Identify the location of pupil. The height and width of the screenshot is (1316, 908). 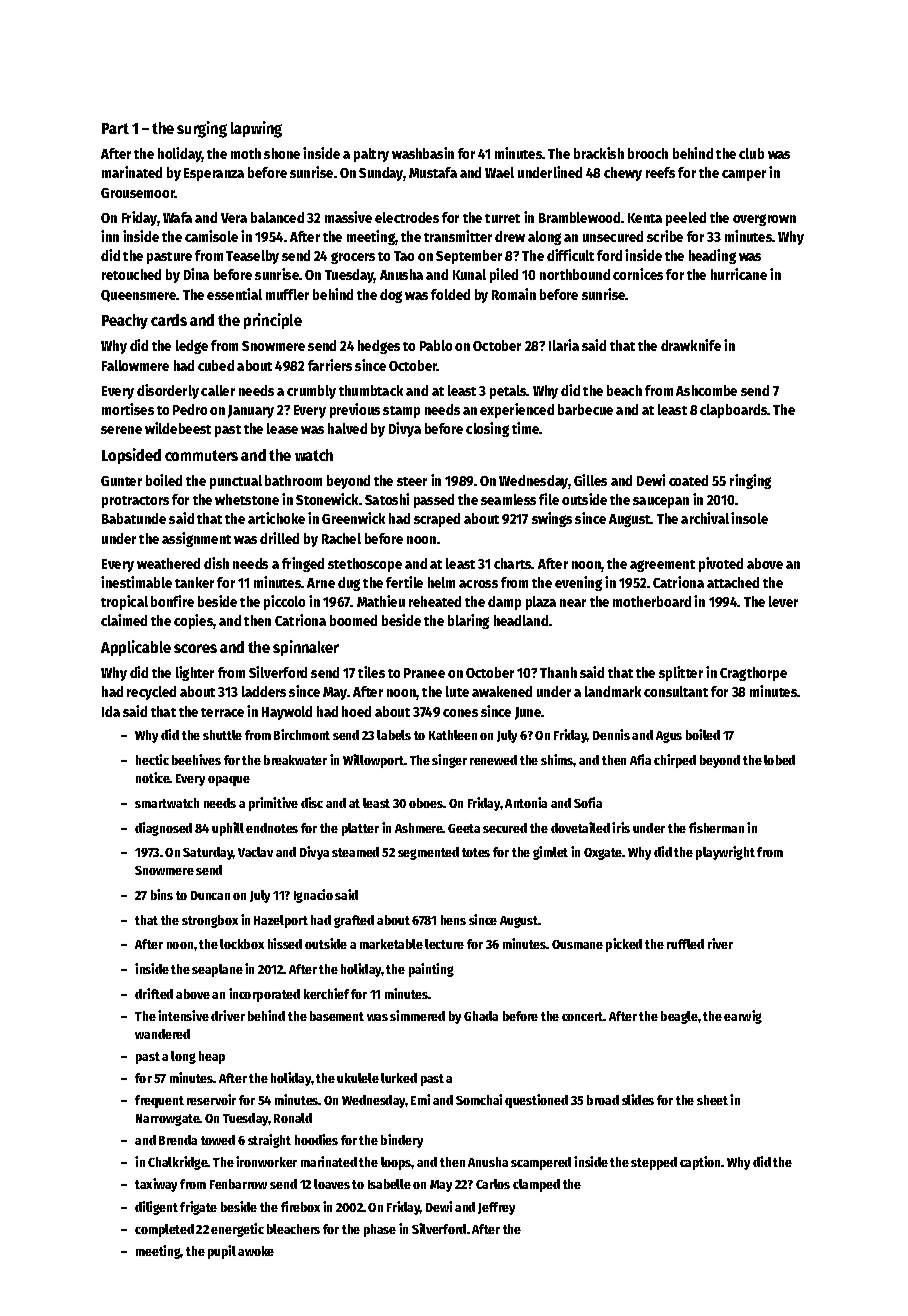
(222, 1252).
